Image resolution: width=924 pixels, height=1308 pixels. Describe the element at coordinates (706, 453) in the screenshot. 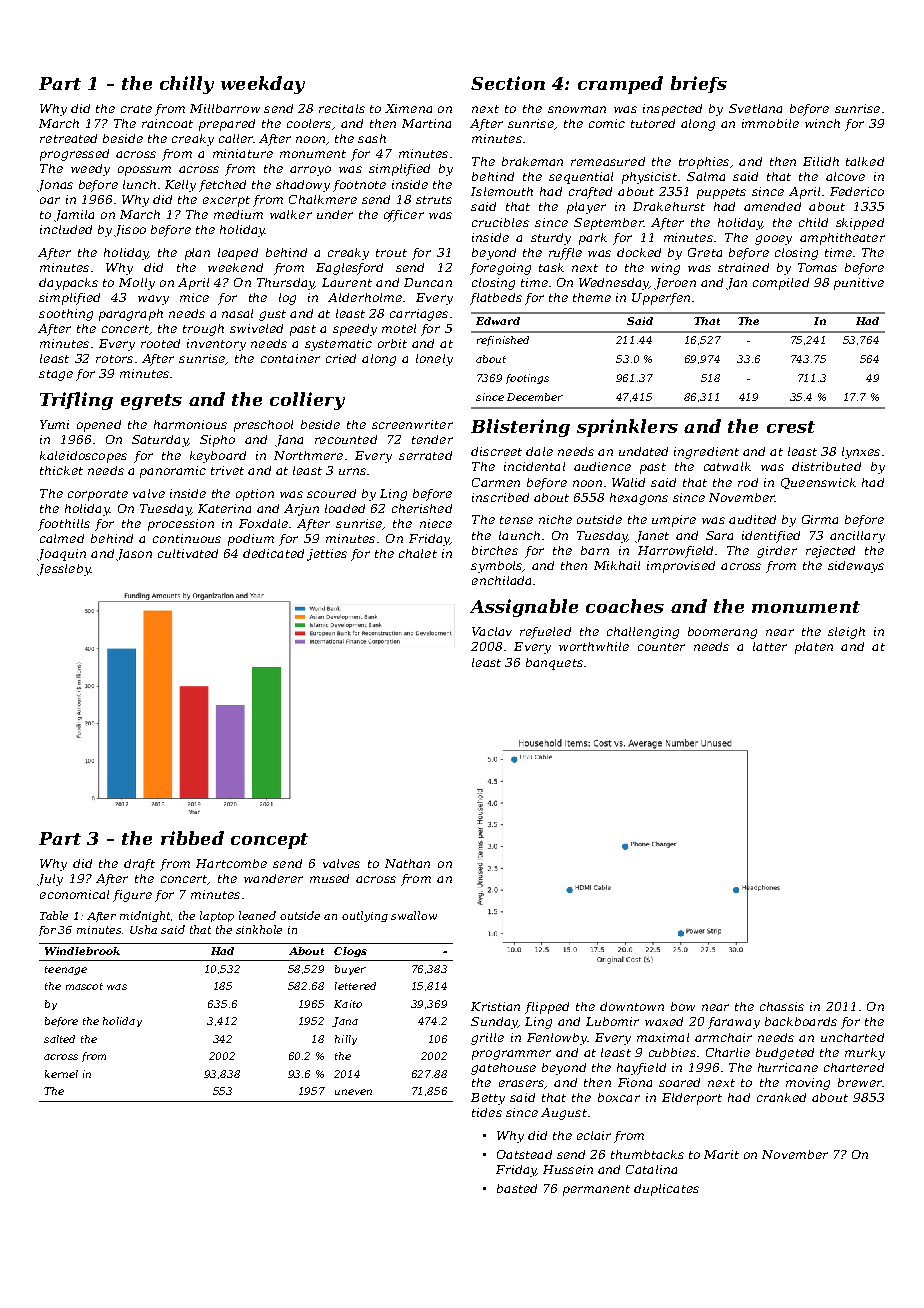

I see `ingredient` at that location.
